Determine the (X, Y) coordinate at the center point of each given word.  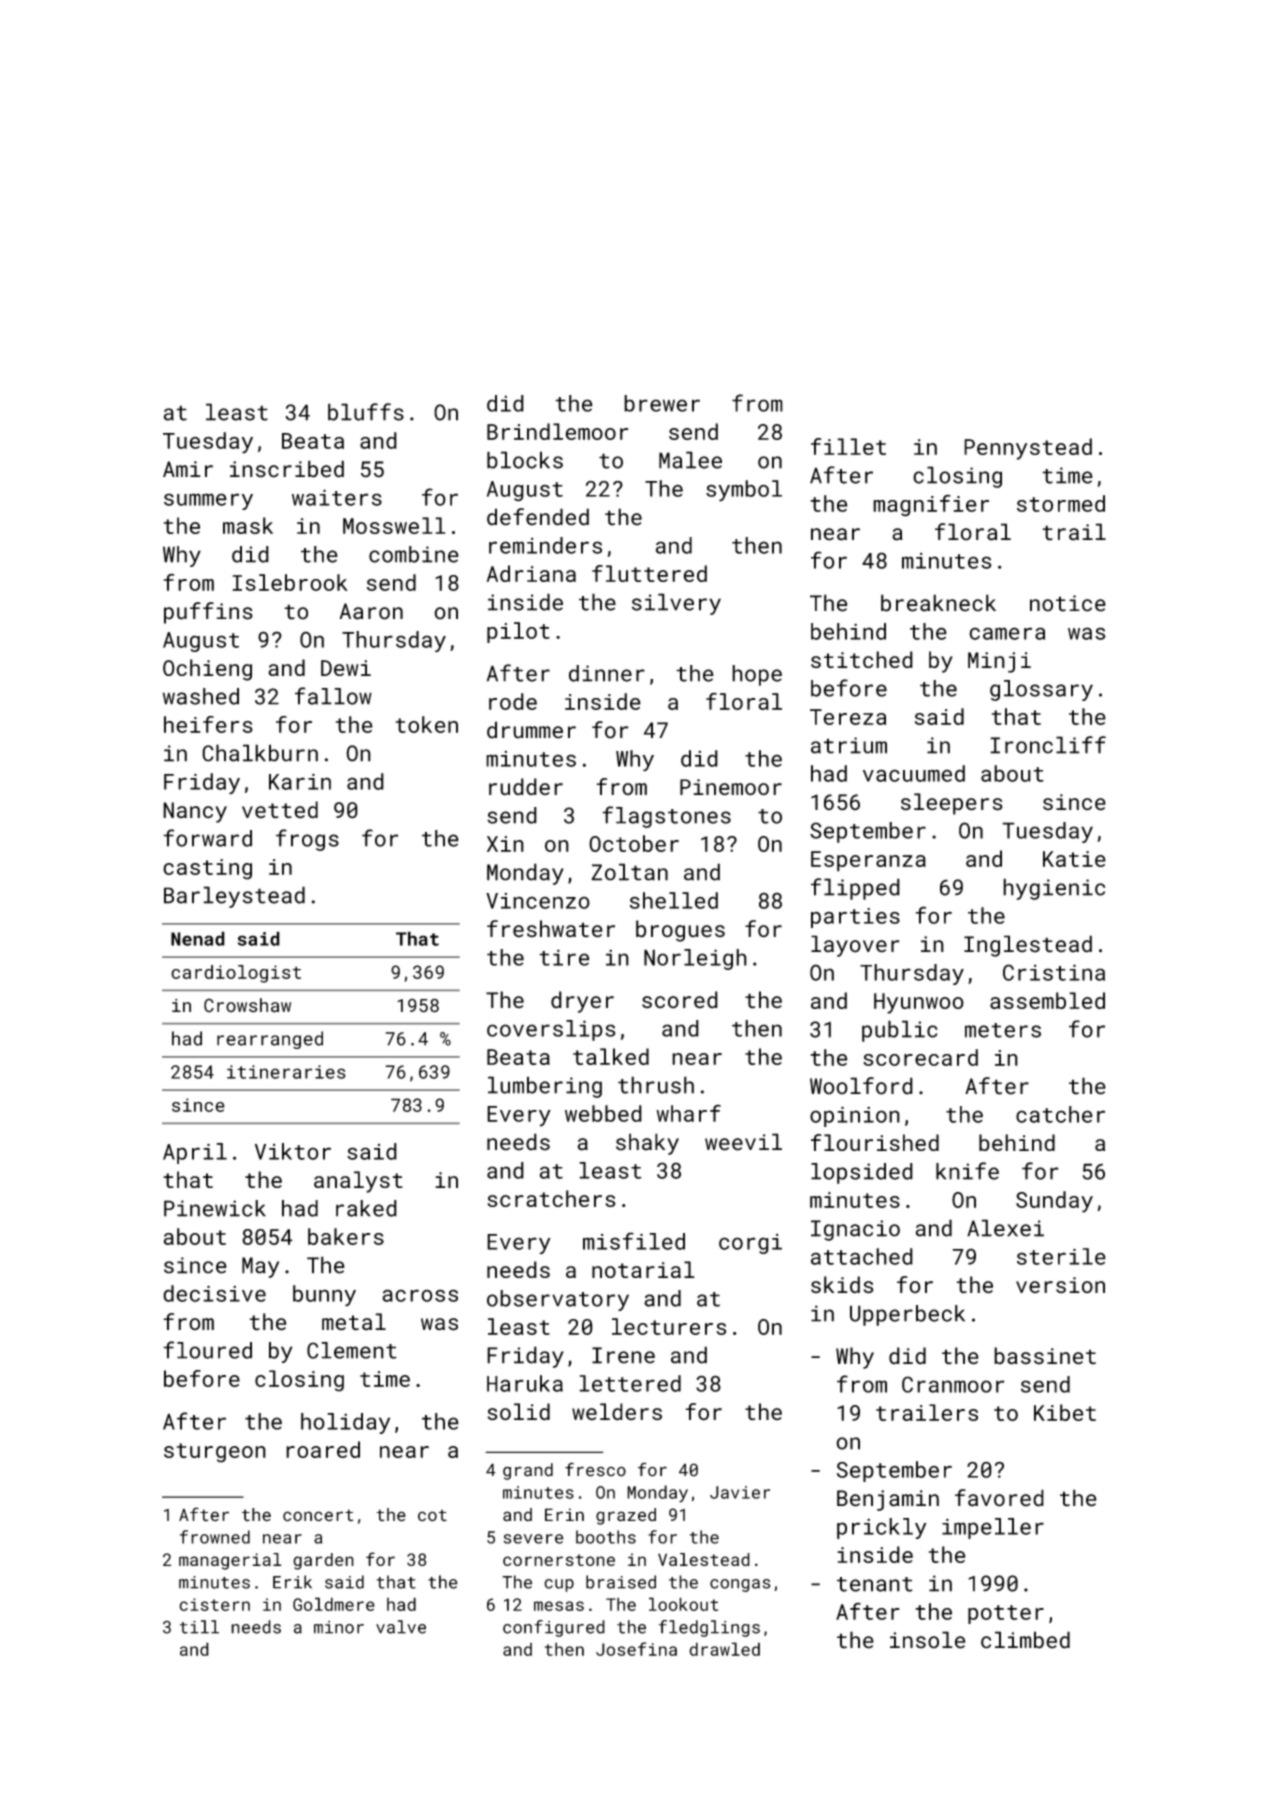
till (199, 1627)
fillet (848, 446)
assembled (1047, 1000)
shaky (647, 1144)
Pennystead (1028, 449)
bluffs (366, 412)
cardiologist (236, 974)
